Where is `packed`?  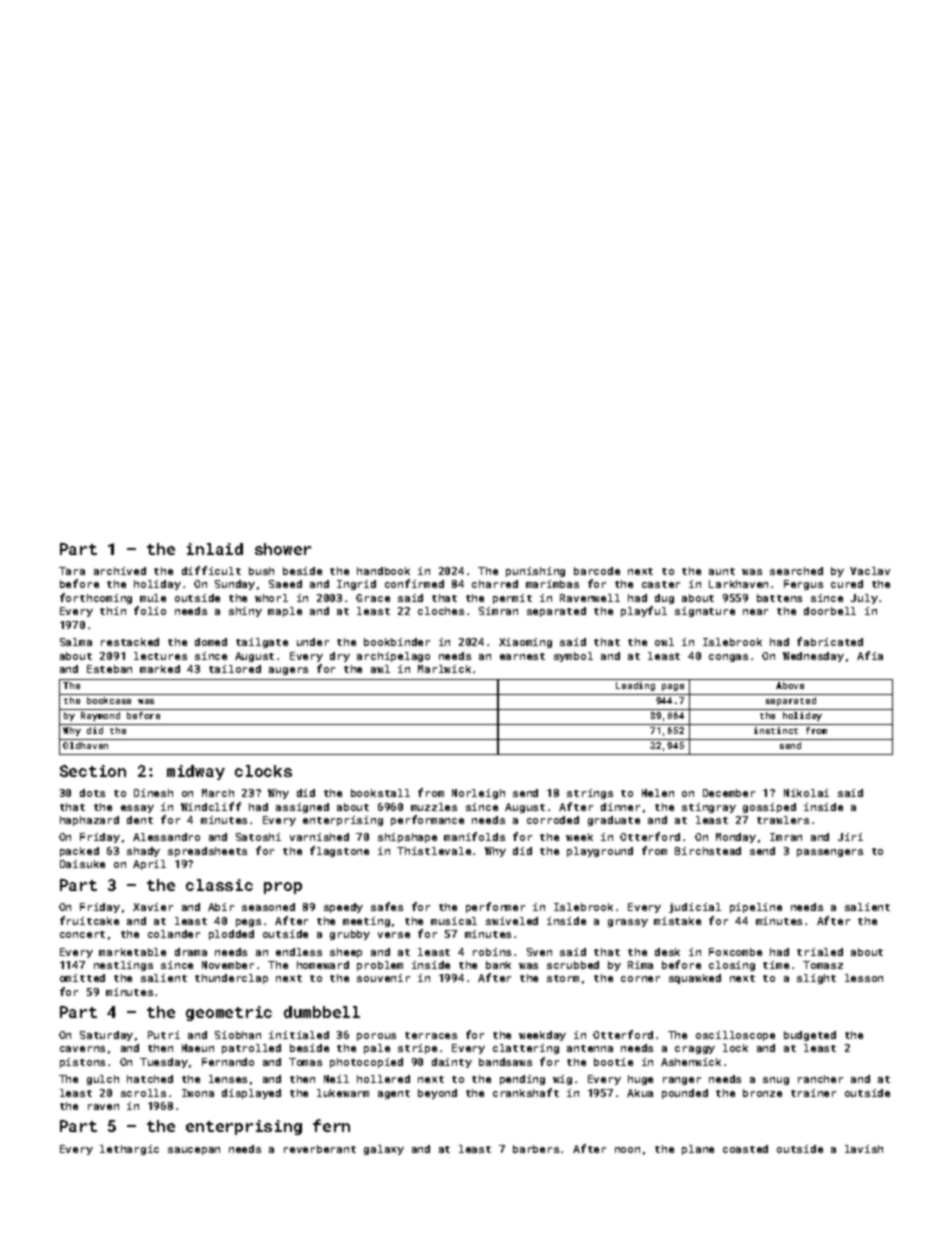
packed is located at coordinates (79, 852).
